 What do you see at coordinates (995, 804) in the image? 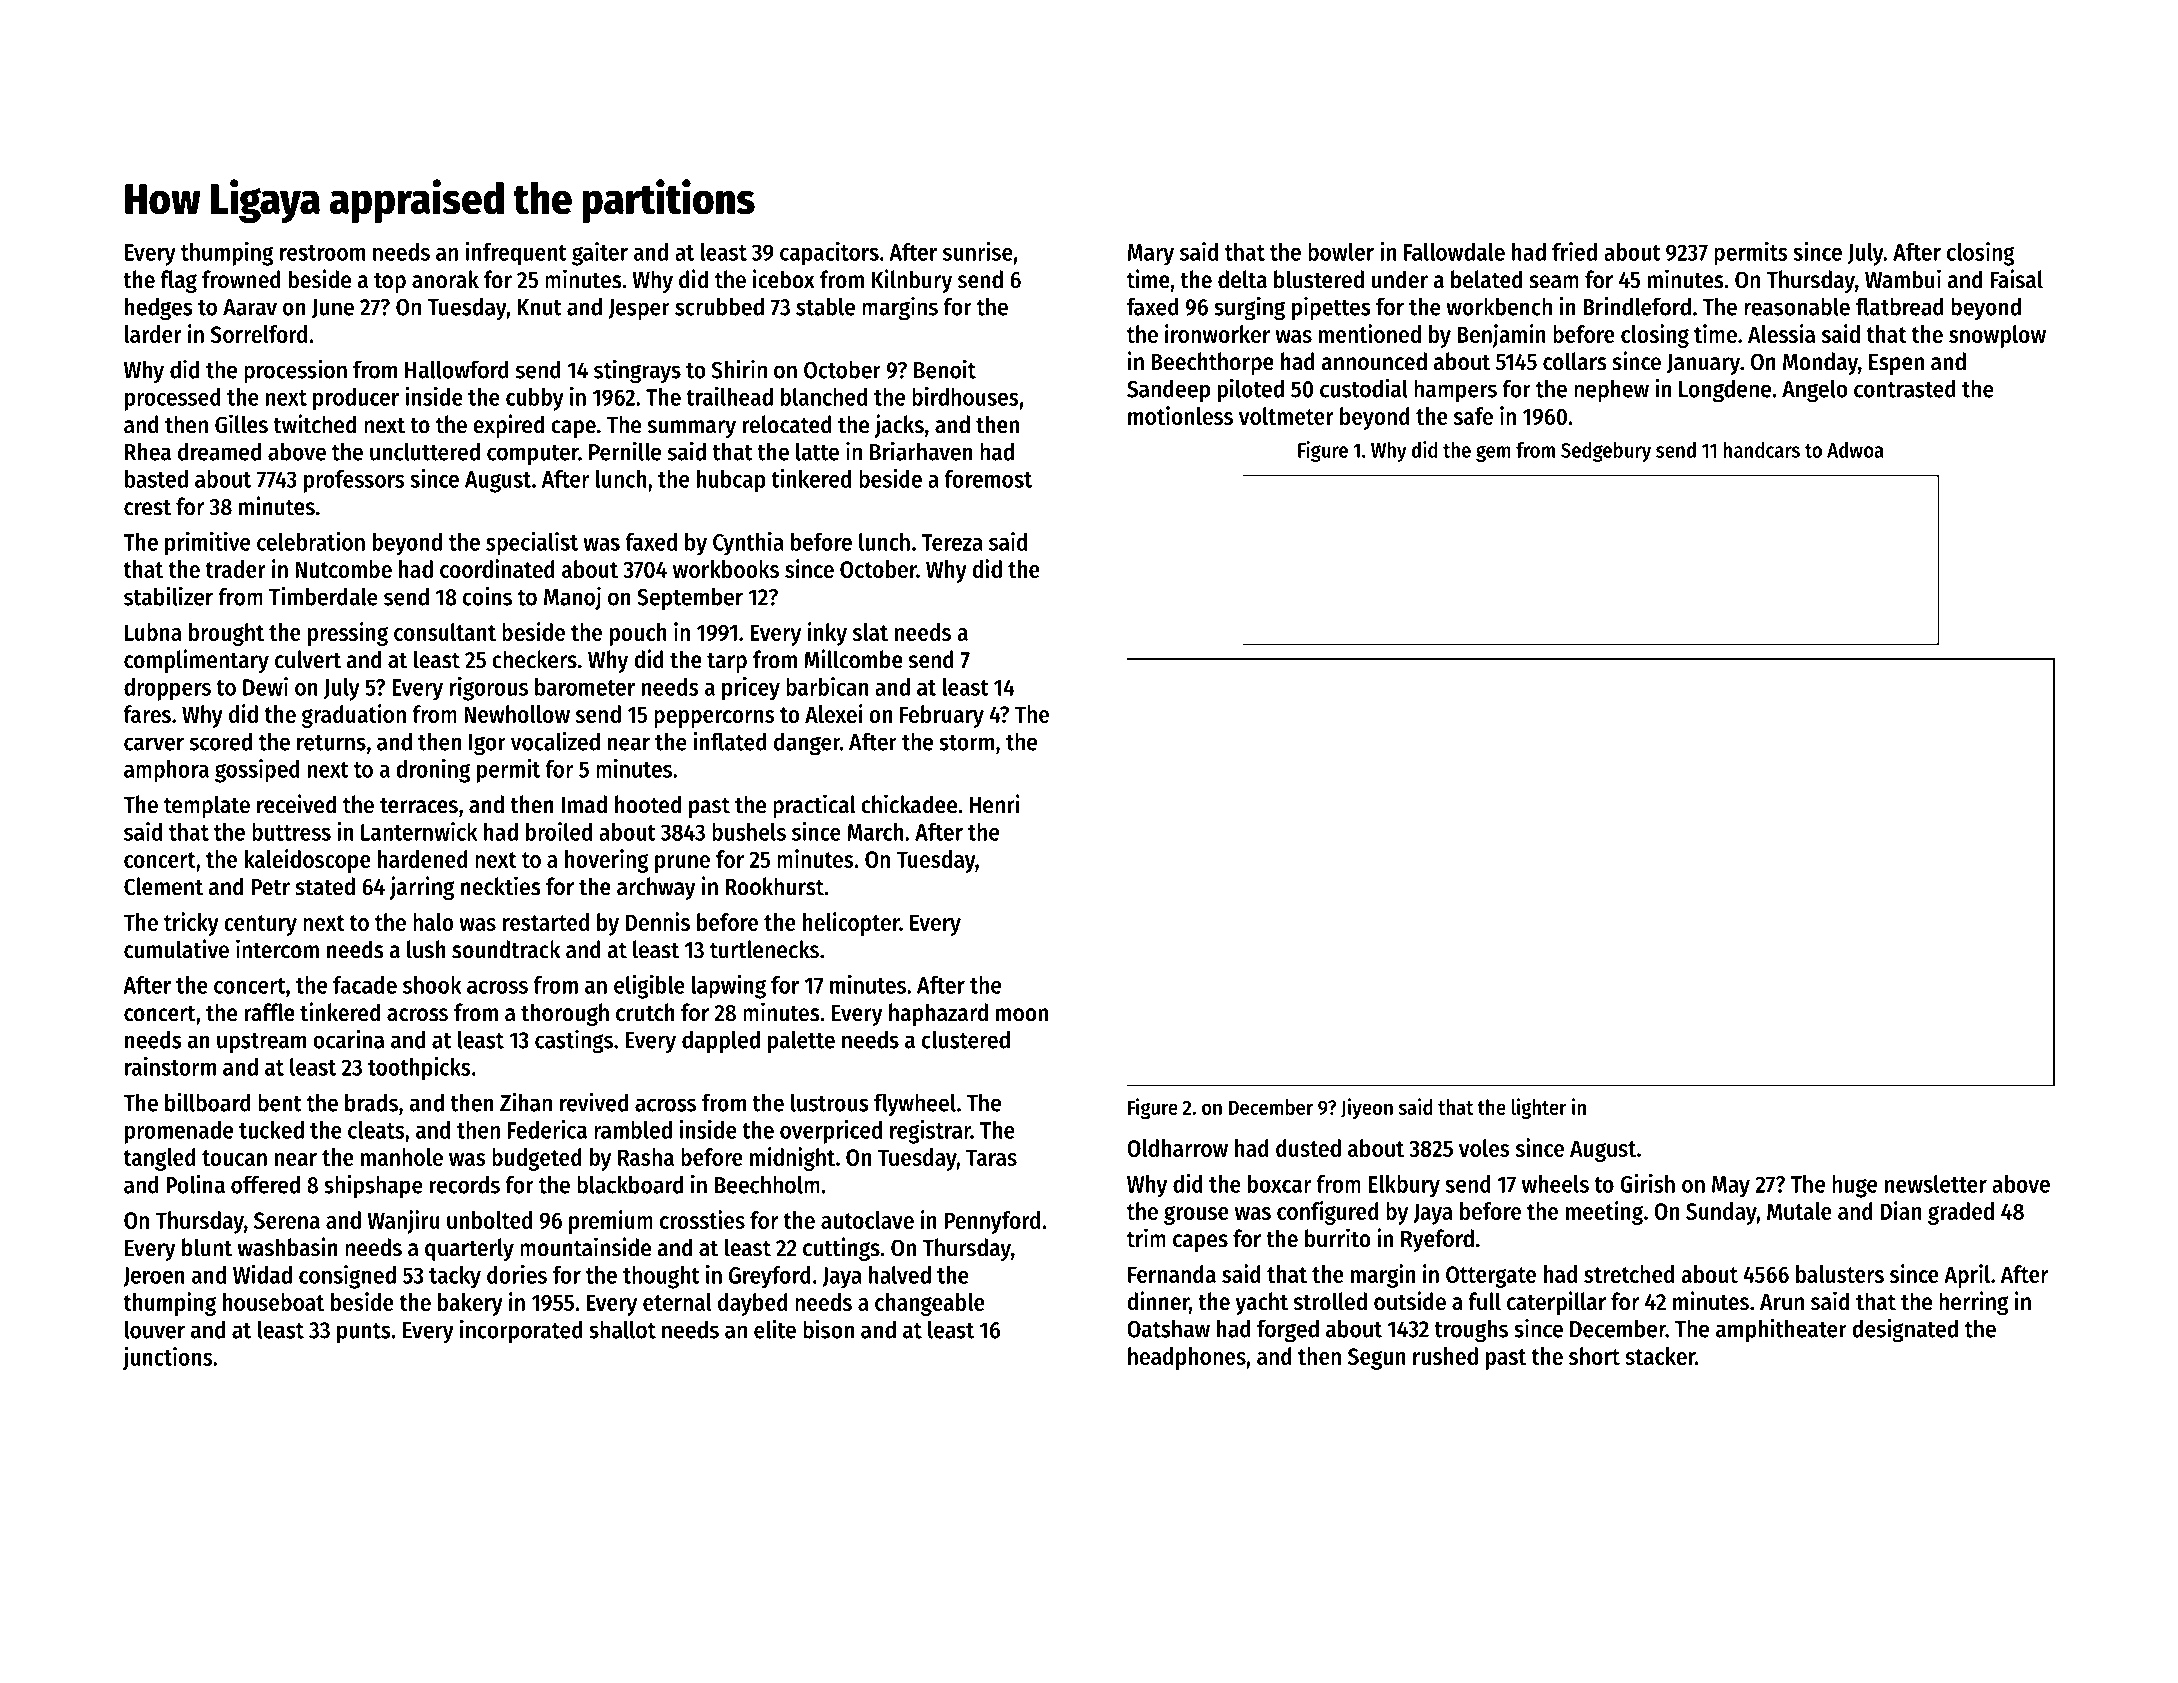
I see `Henri` at bounding box center [995, 804].
